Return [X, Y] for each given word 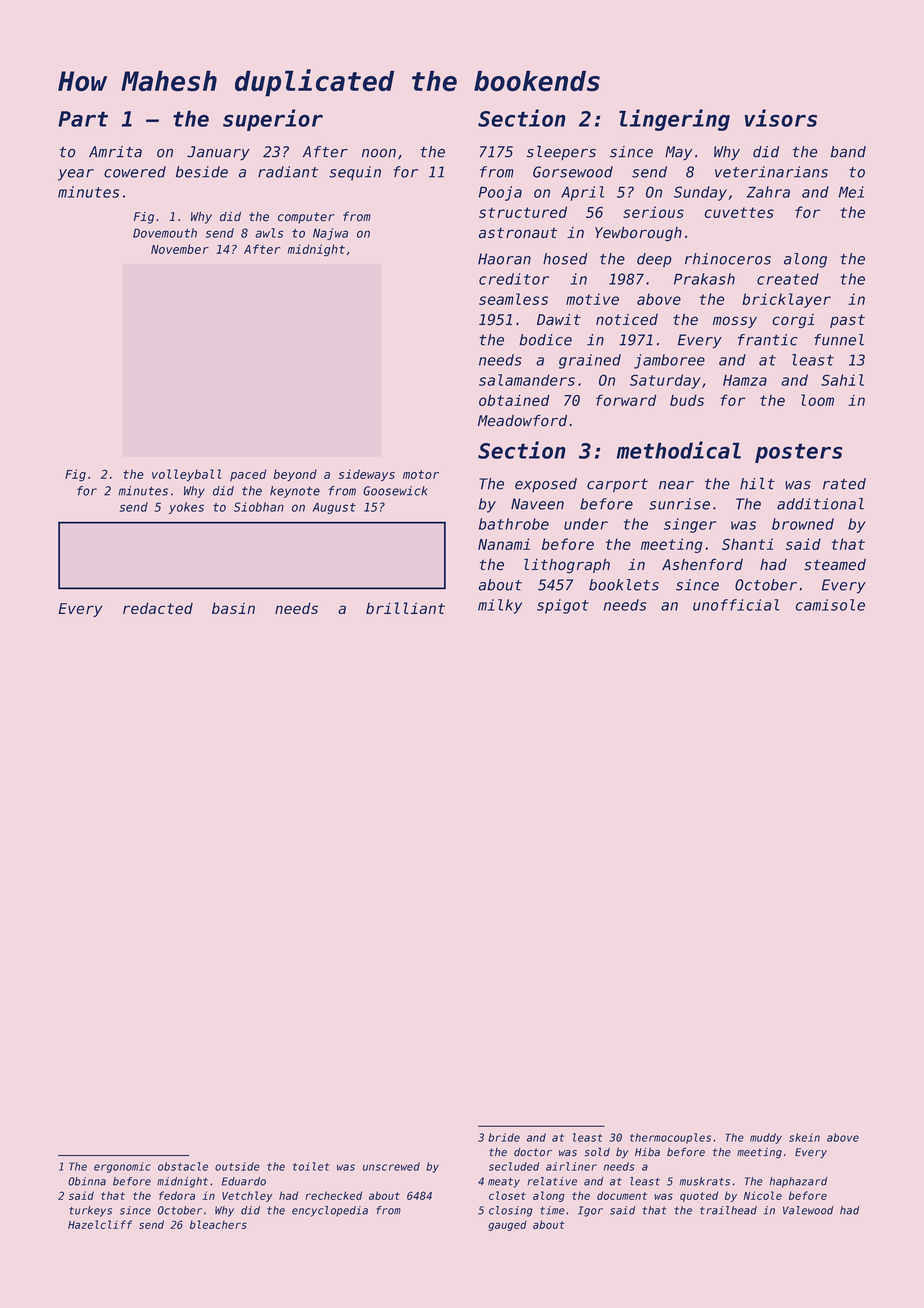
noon [379, 153]
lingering [674, 120]
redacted [158, 608]
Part [83, 119]
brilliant [405, 608]
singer [690, 525]
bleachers [218, 1224]
